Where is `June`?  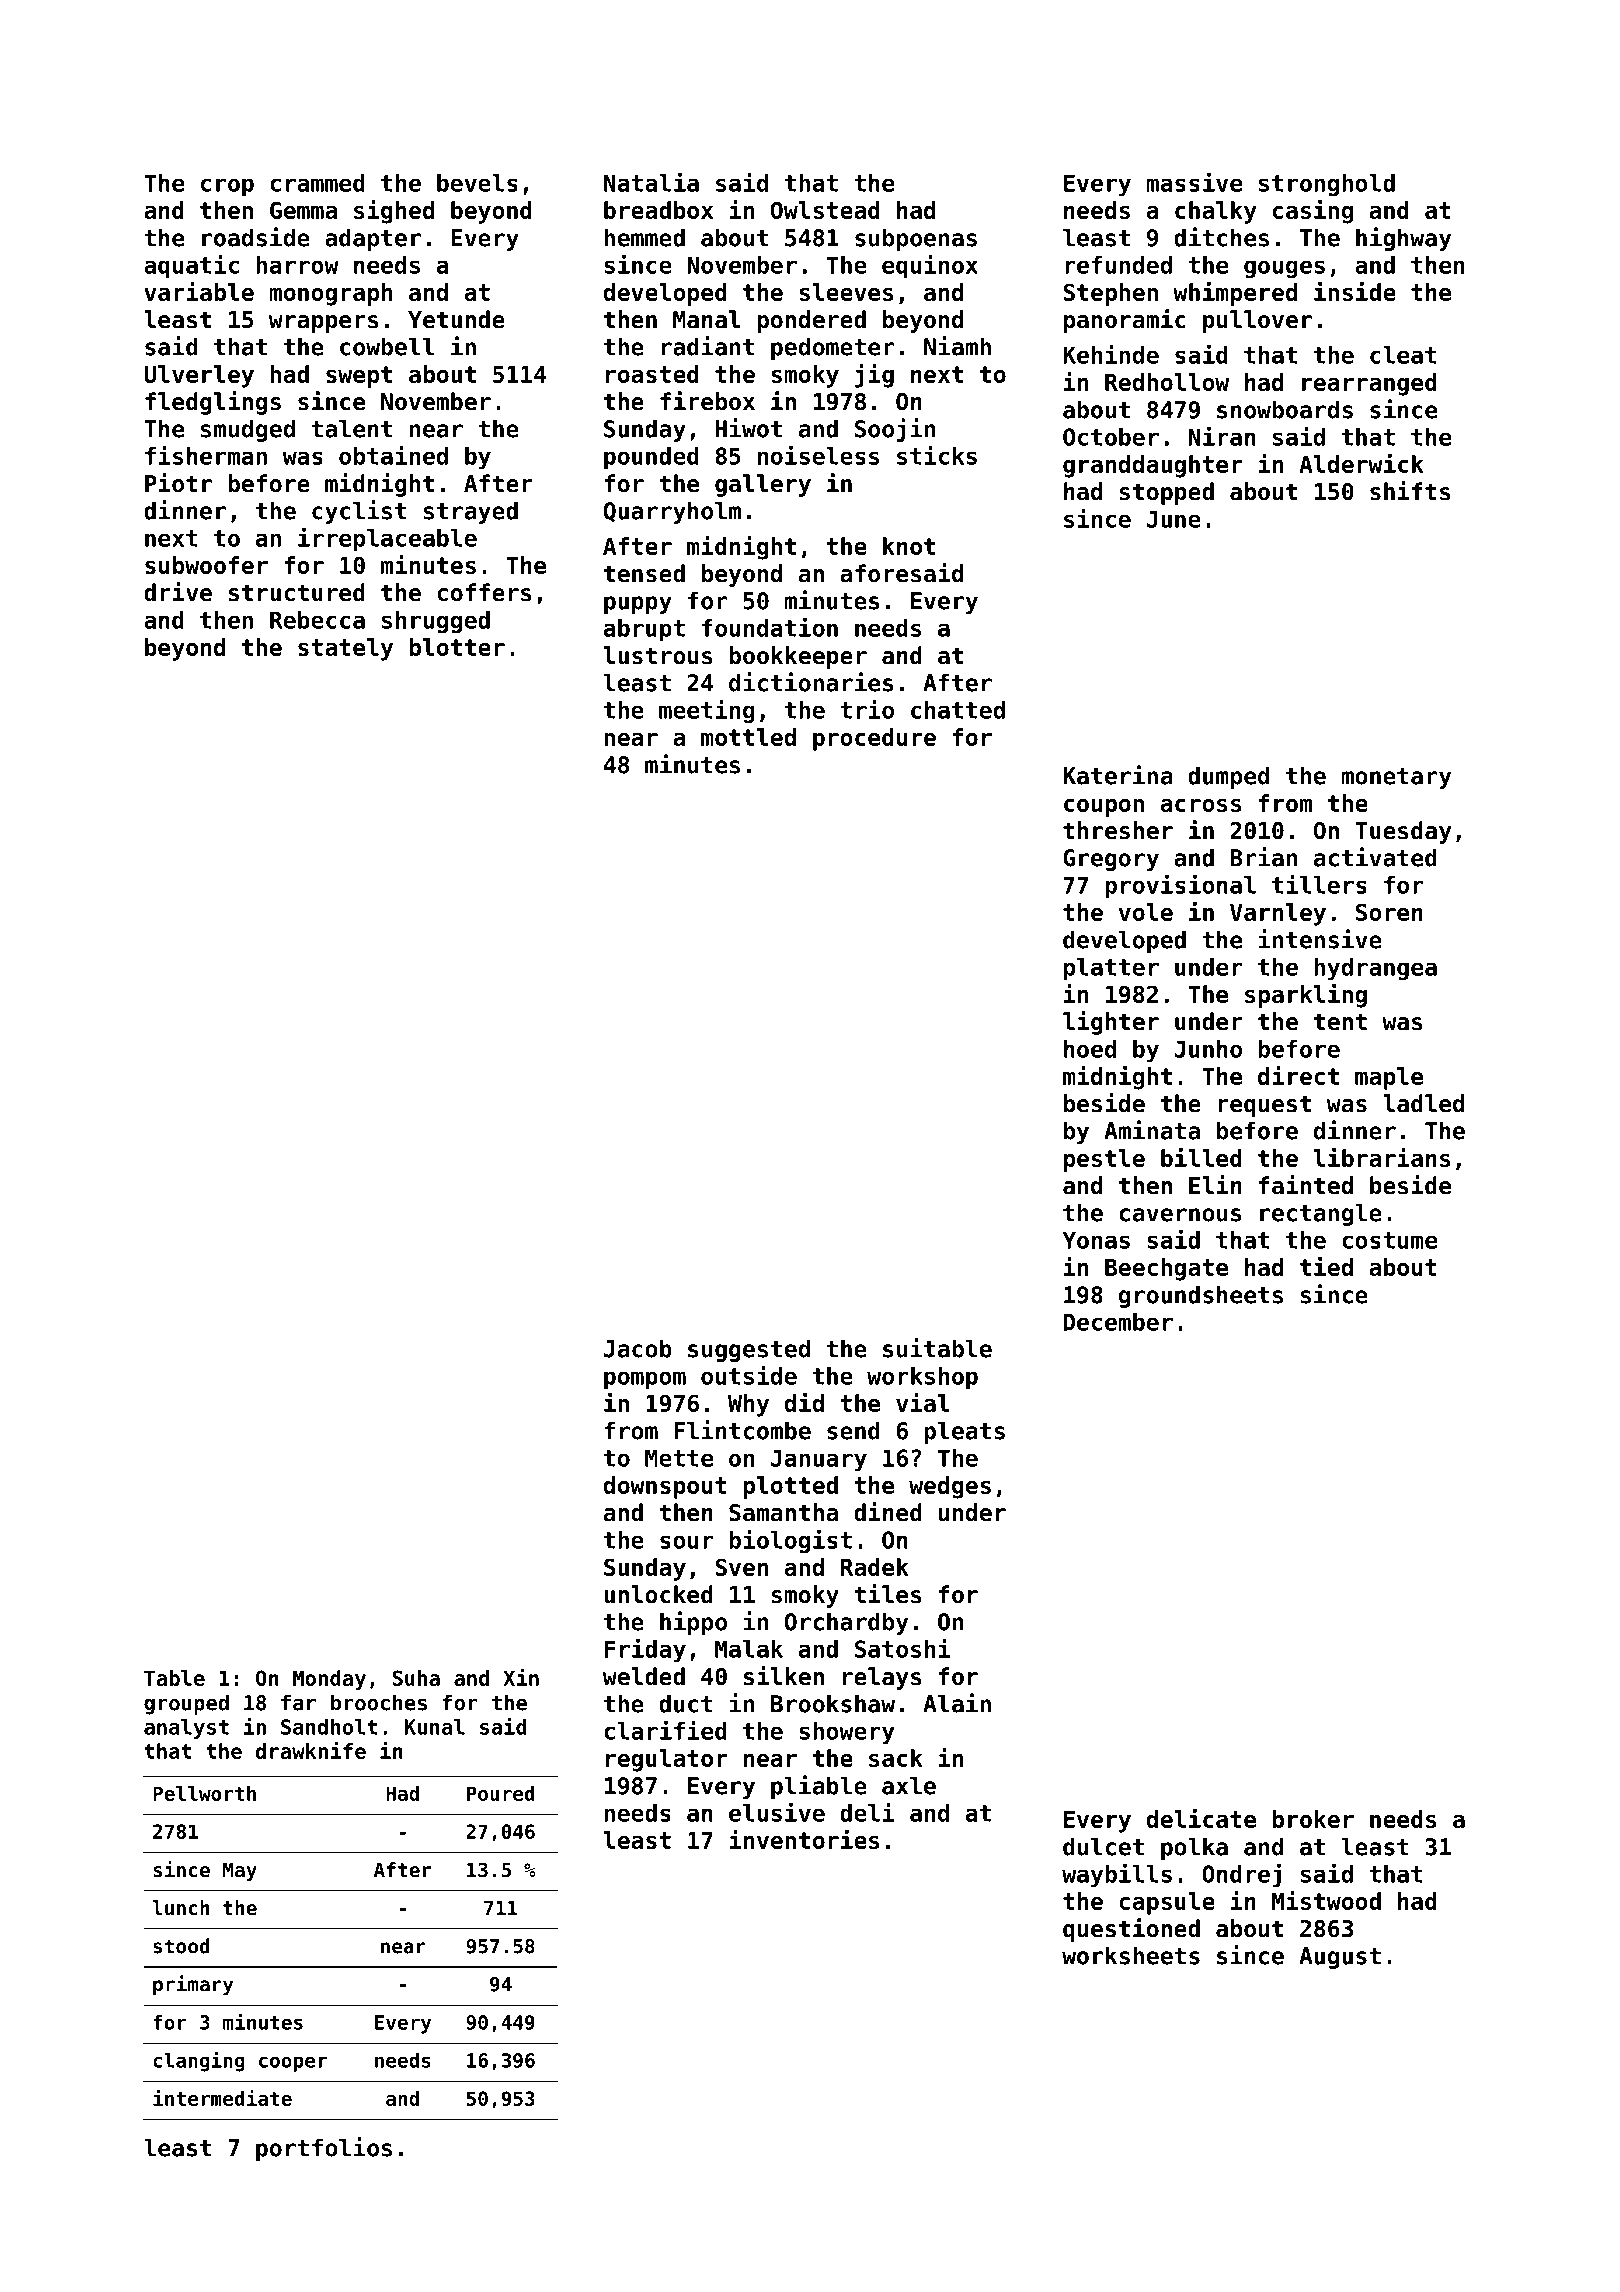 June is located at coordinates (1174, 519).
